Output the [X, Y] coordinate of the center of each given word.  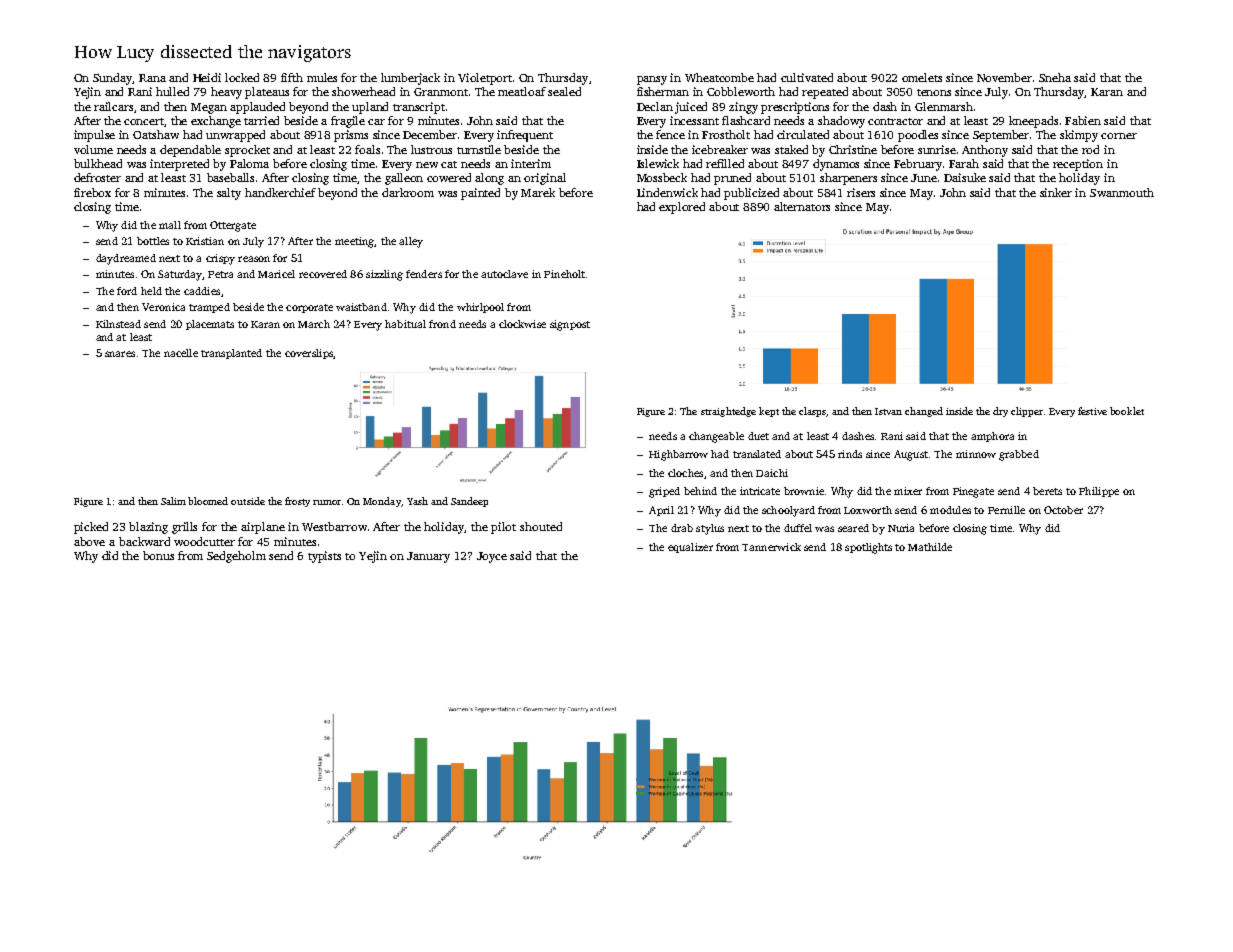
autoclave [504, 274]
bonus [158, 555]
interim [531, 163]
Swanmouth [1122, 192]
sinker [1056, 192]
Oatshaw [156, 134]
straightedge [728, 412]
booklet [1127, 411]
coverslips [309, 354]
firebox [92, 192]
